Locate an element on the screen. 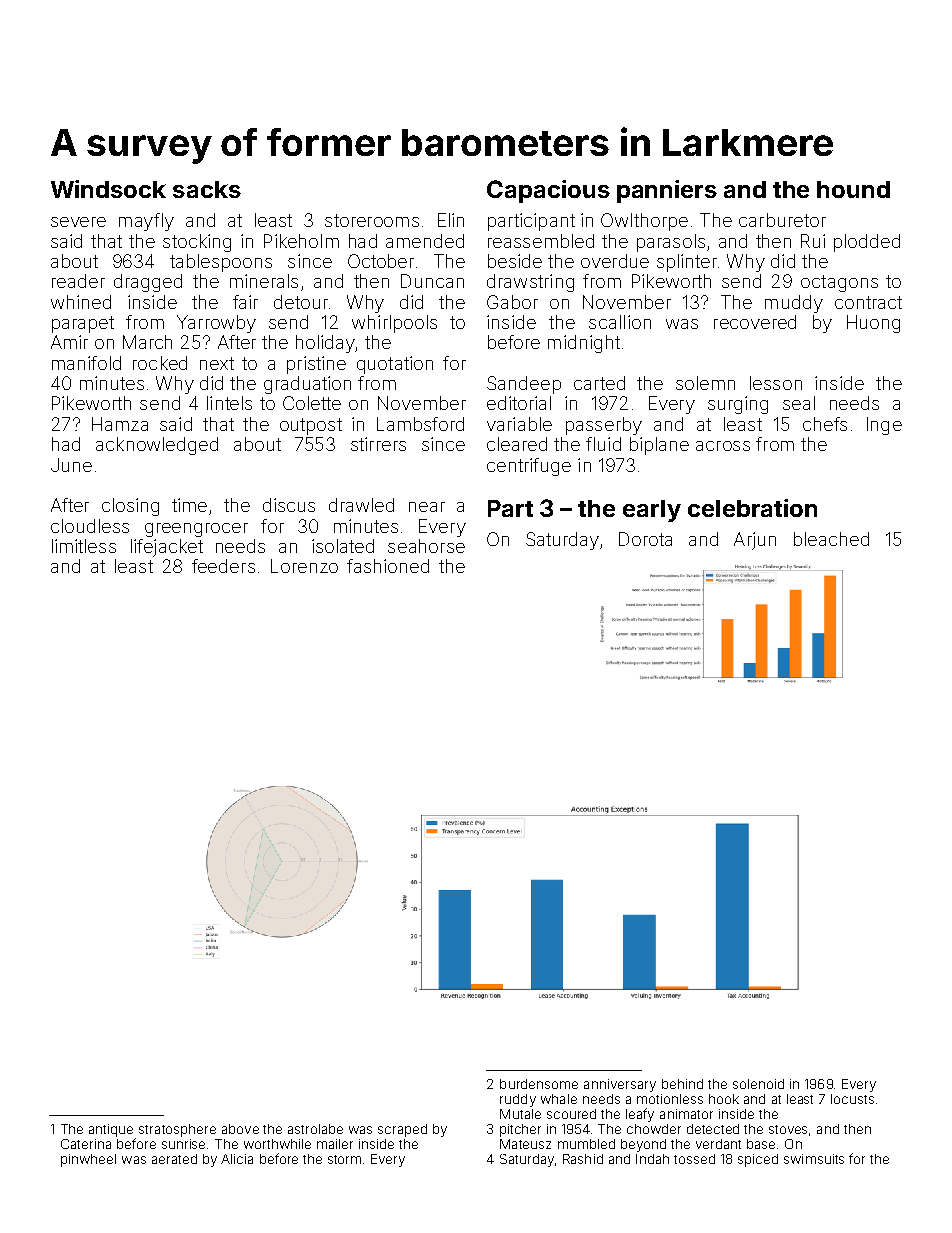 The image size is (952, 1233). Arjun is located at coordinates (755, 541).
